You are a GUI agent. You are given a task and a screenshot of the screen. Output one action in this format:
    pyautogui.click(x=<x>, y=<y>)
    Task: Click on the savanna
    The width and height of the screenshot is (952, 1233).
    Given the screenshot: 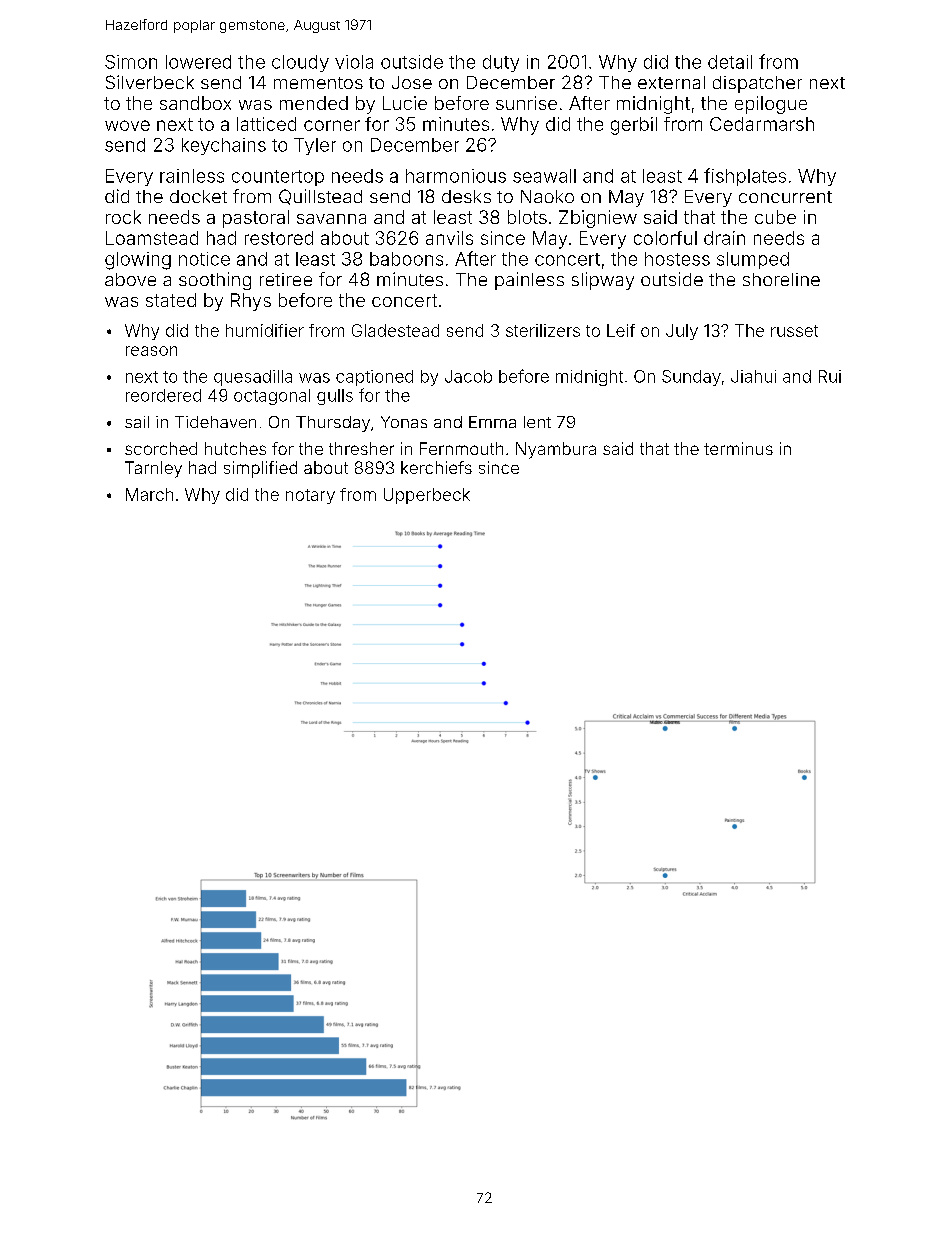 What is the action you would take?
    pyautogui.click(x=331, y=219)
